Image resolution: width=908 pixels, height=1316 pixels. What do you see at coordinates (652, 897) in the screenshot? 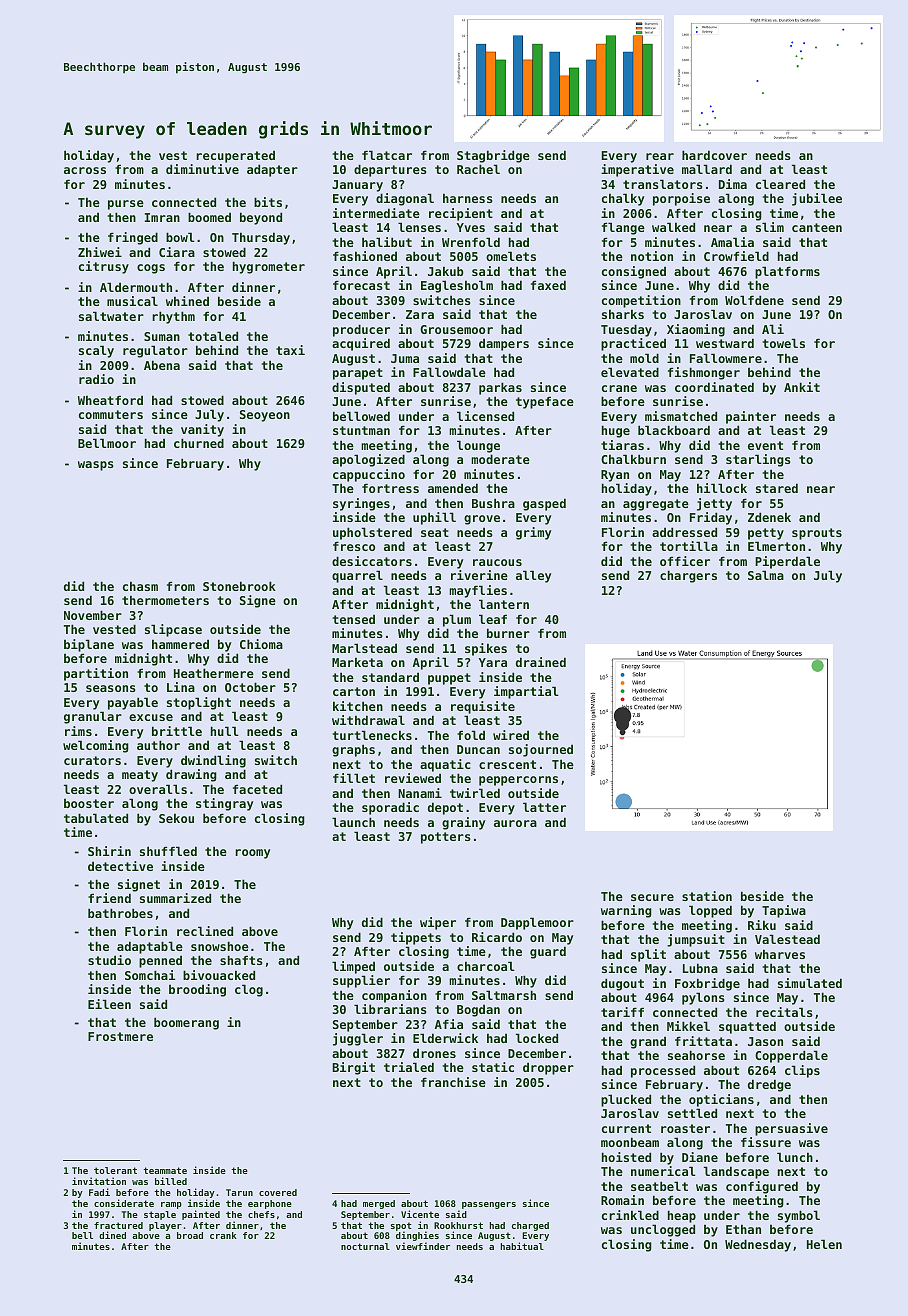
I see `secure` at bounding box center [652, 897].
